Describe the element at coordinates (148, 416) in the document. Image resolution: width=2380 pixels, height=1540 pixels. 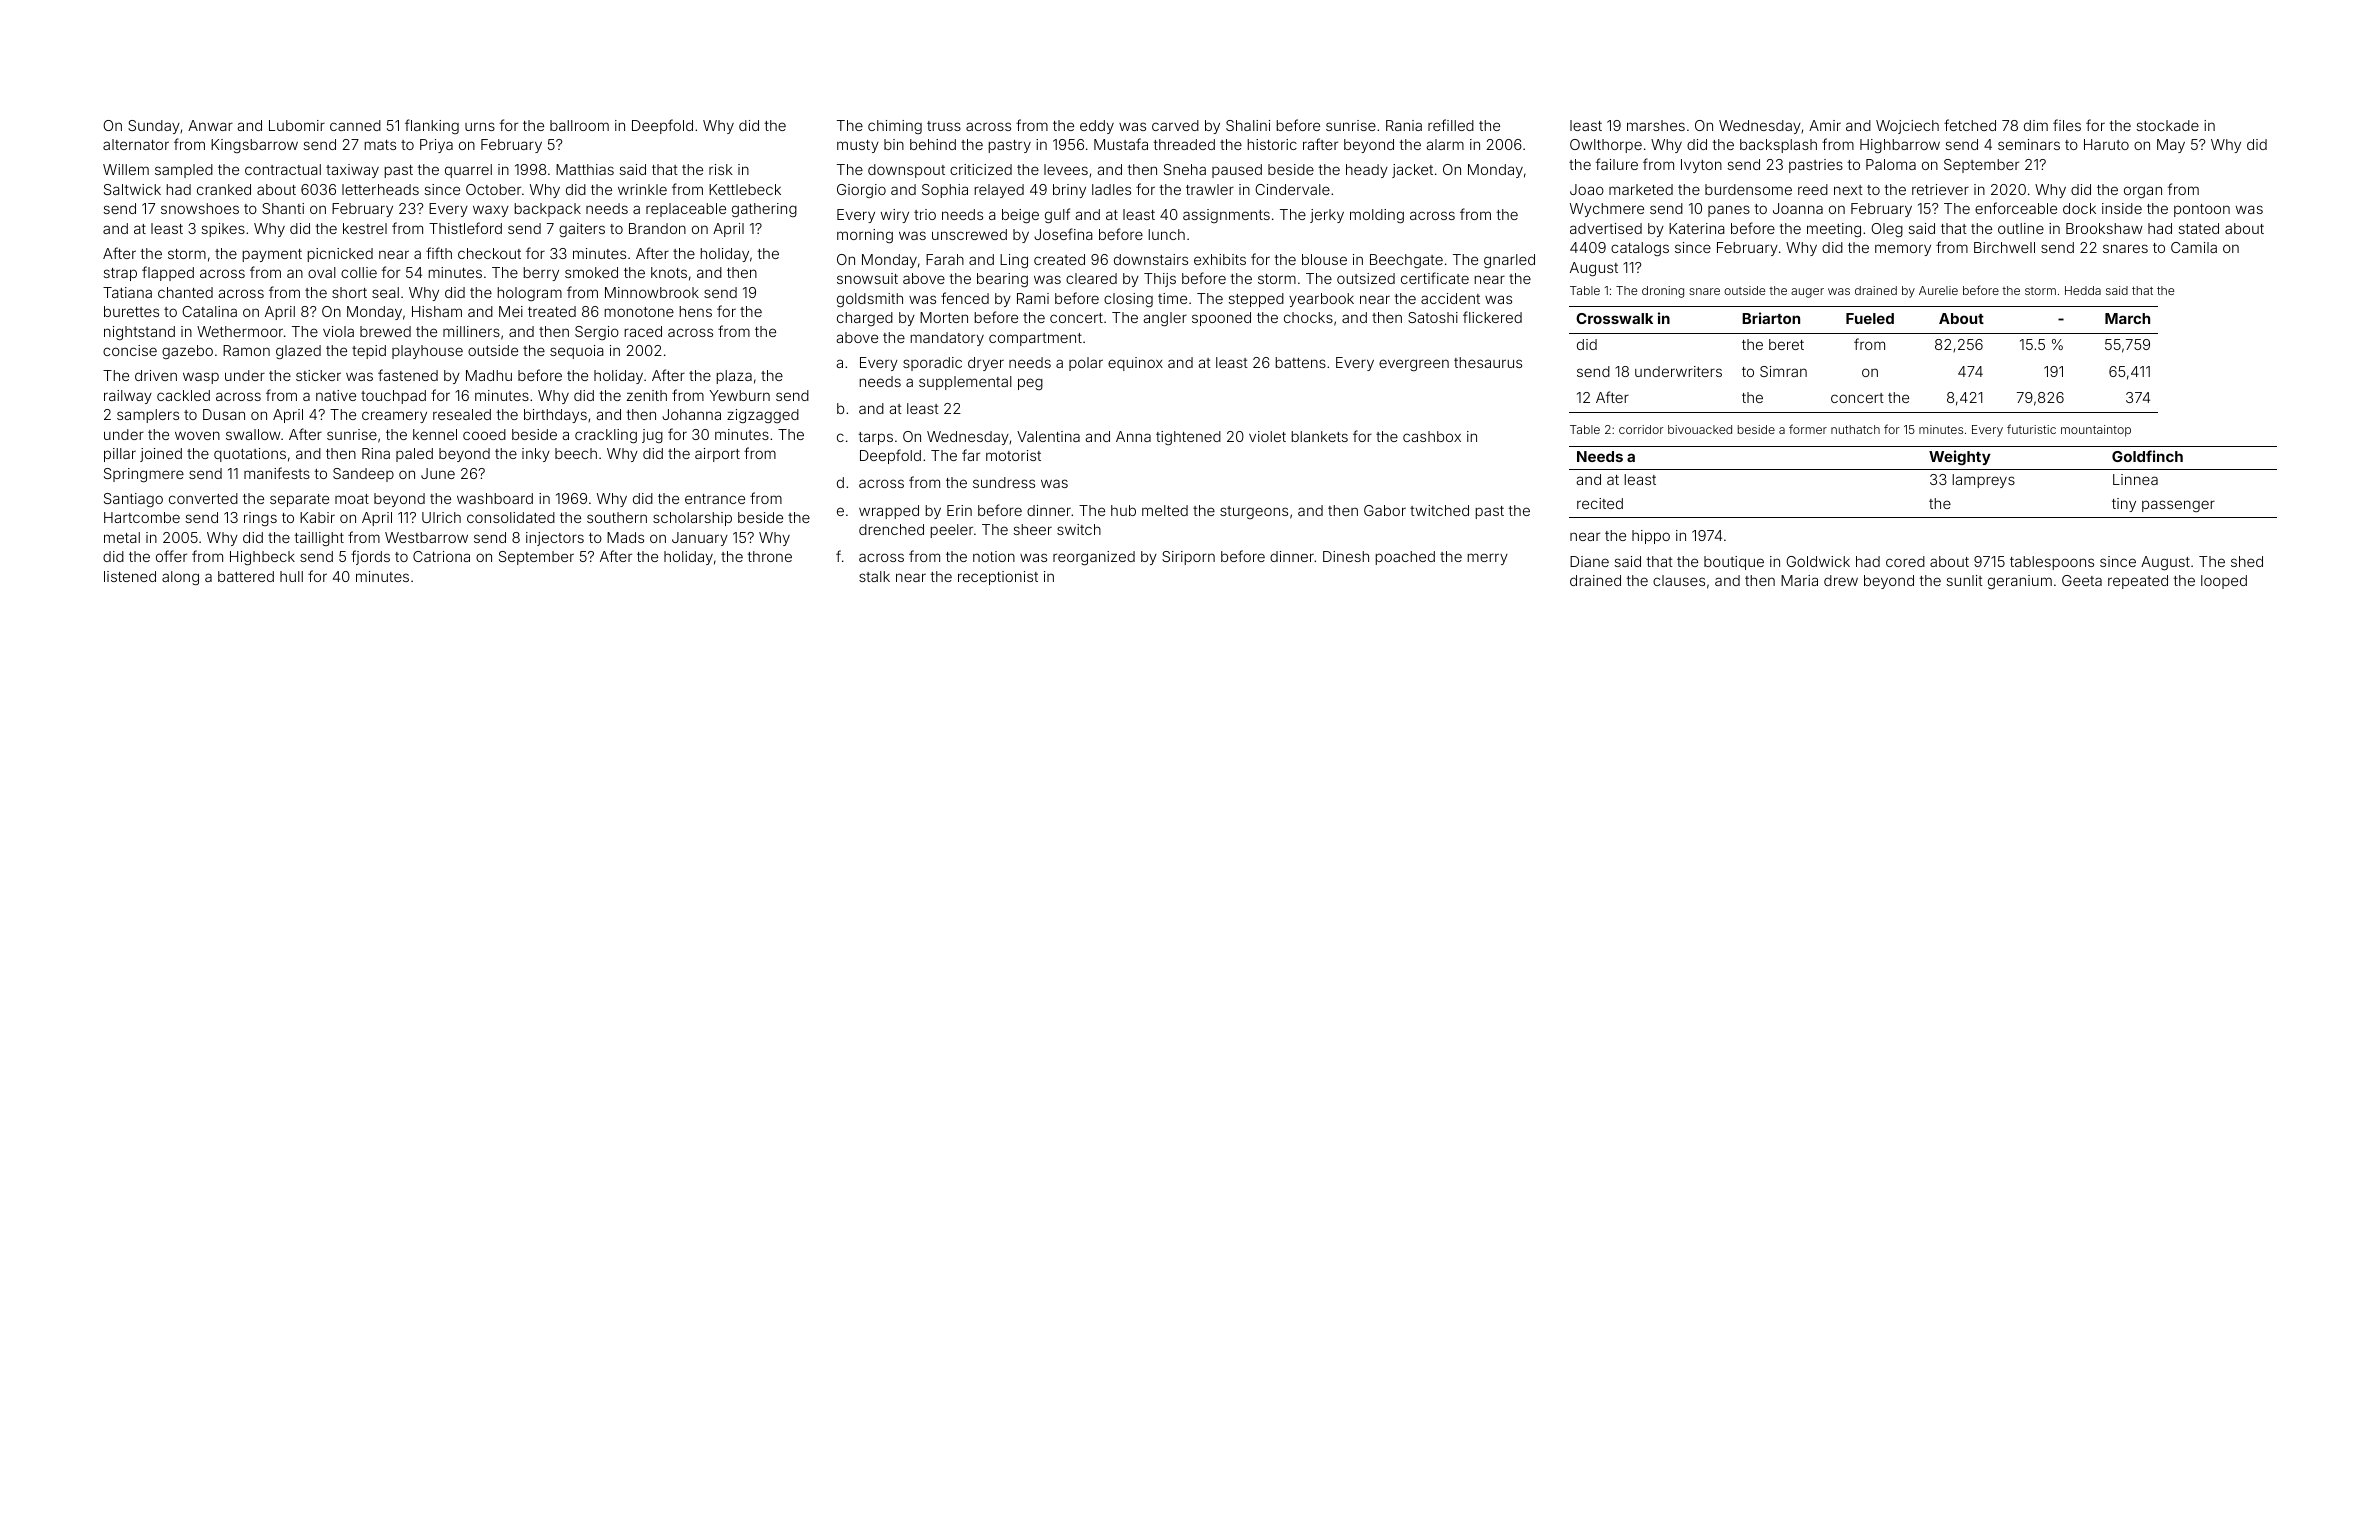
I see `samplers` at that location.
